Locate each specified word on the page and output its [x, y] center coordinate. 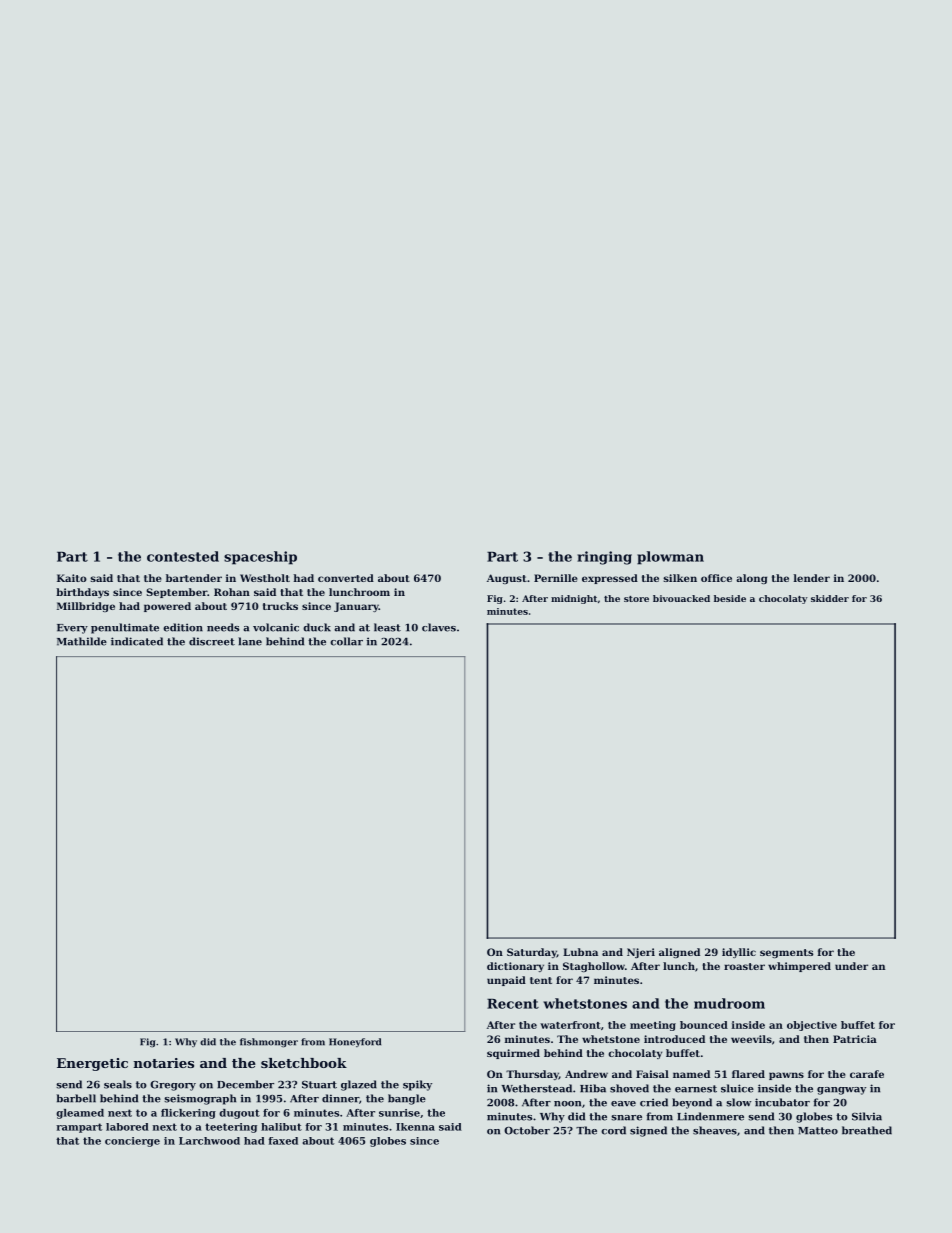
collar [346, 641]
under [851, 966]
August [507, 579]
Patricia [855, 1039]
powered [167, 607]
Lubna [580, 952]
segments [786, 953]
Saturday [532, 953]
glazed [359, 1085]
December [245, 1084]
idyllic [739, 953]
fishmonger [269, 1043]
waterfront [570, 1025]
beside [730, 598]
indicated [137, 641]
